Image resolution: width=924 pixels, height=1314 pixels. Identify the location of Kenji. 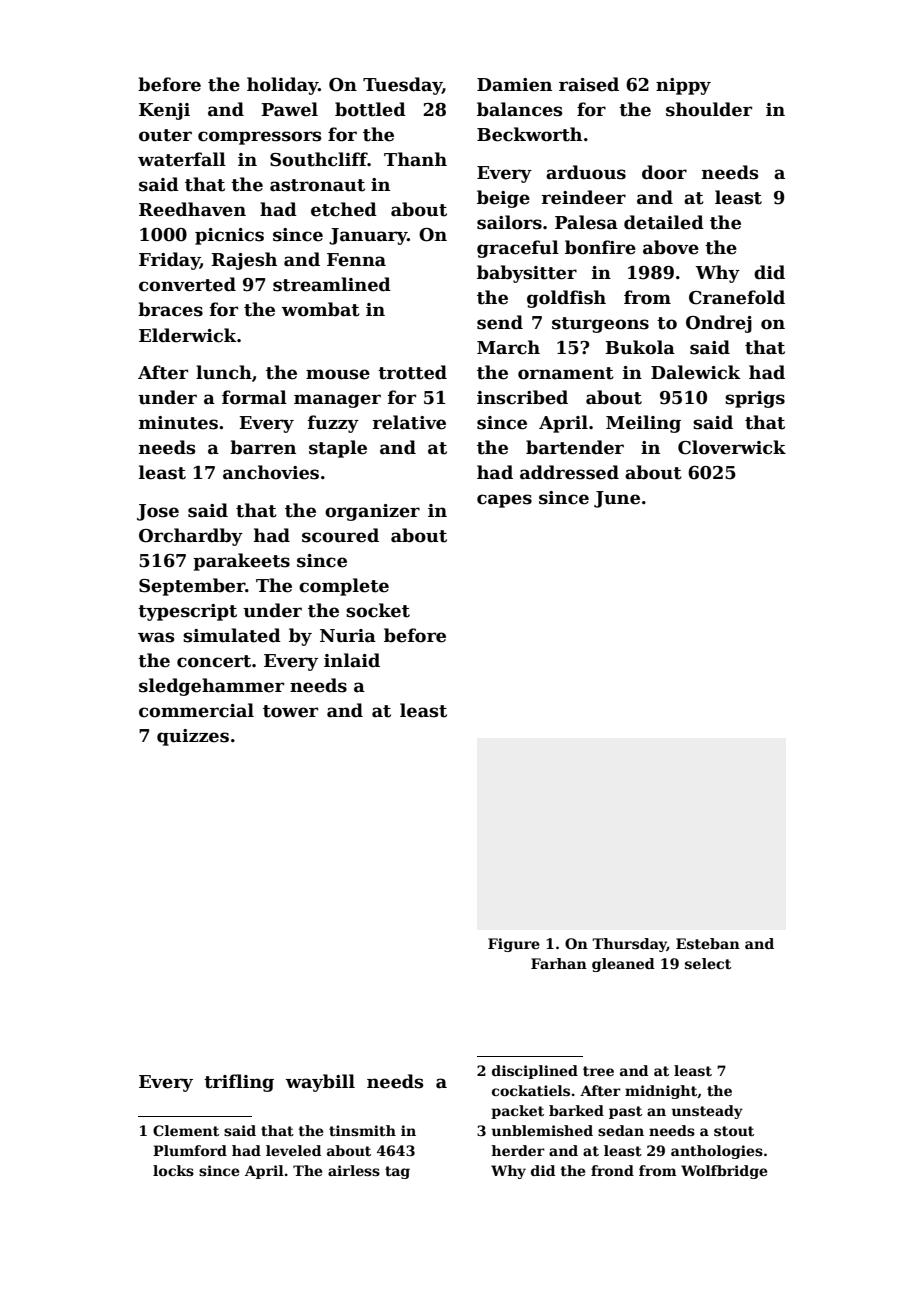
(164, 111).
